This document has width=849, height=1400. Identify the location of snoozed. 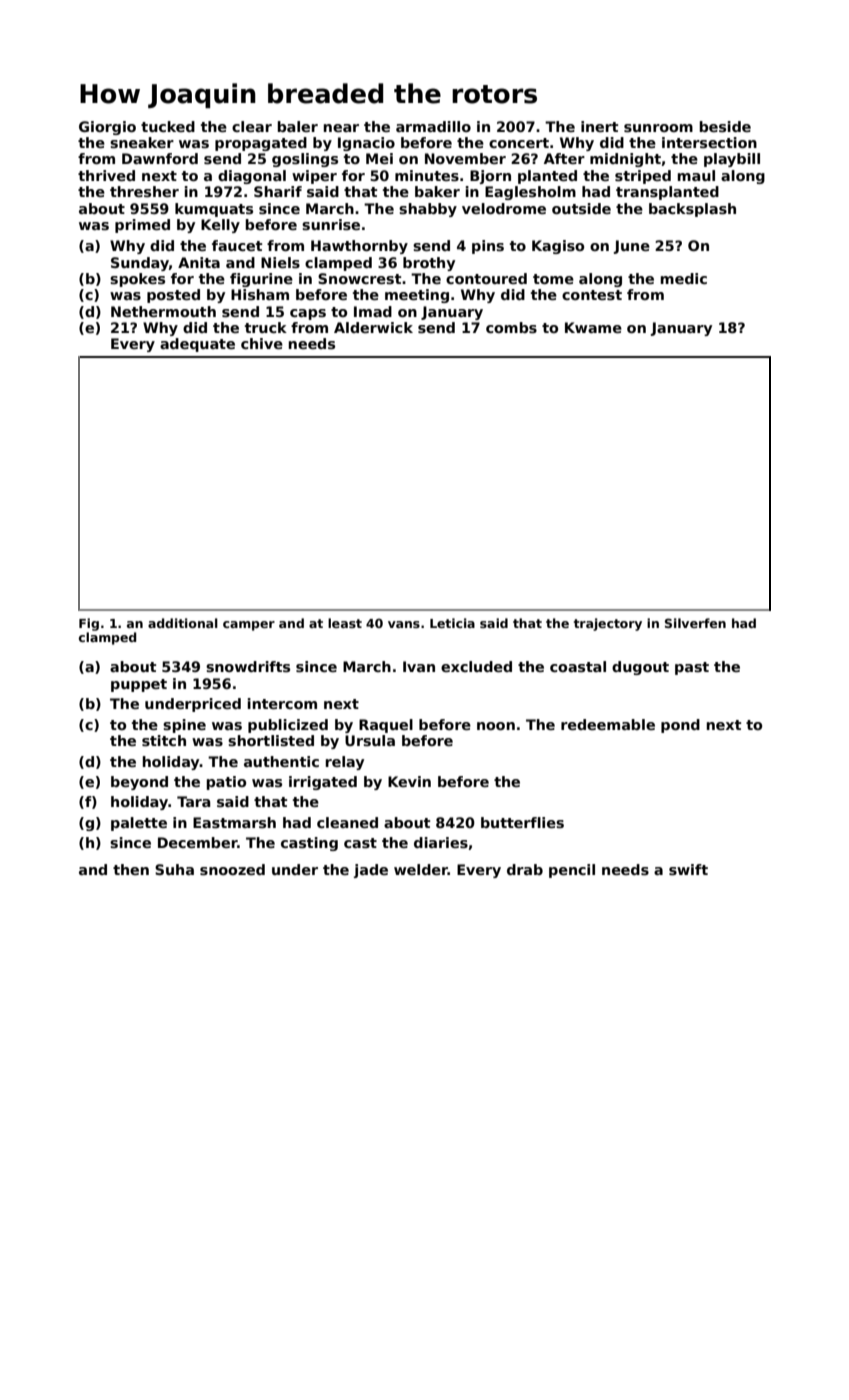
(232, 869).
